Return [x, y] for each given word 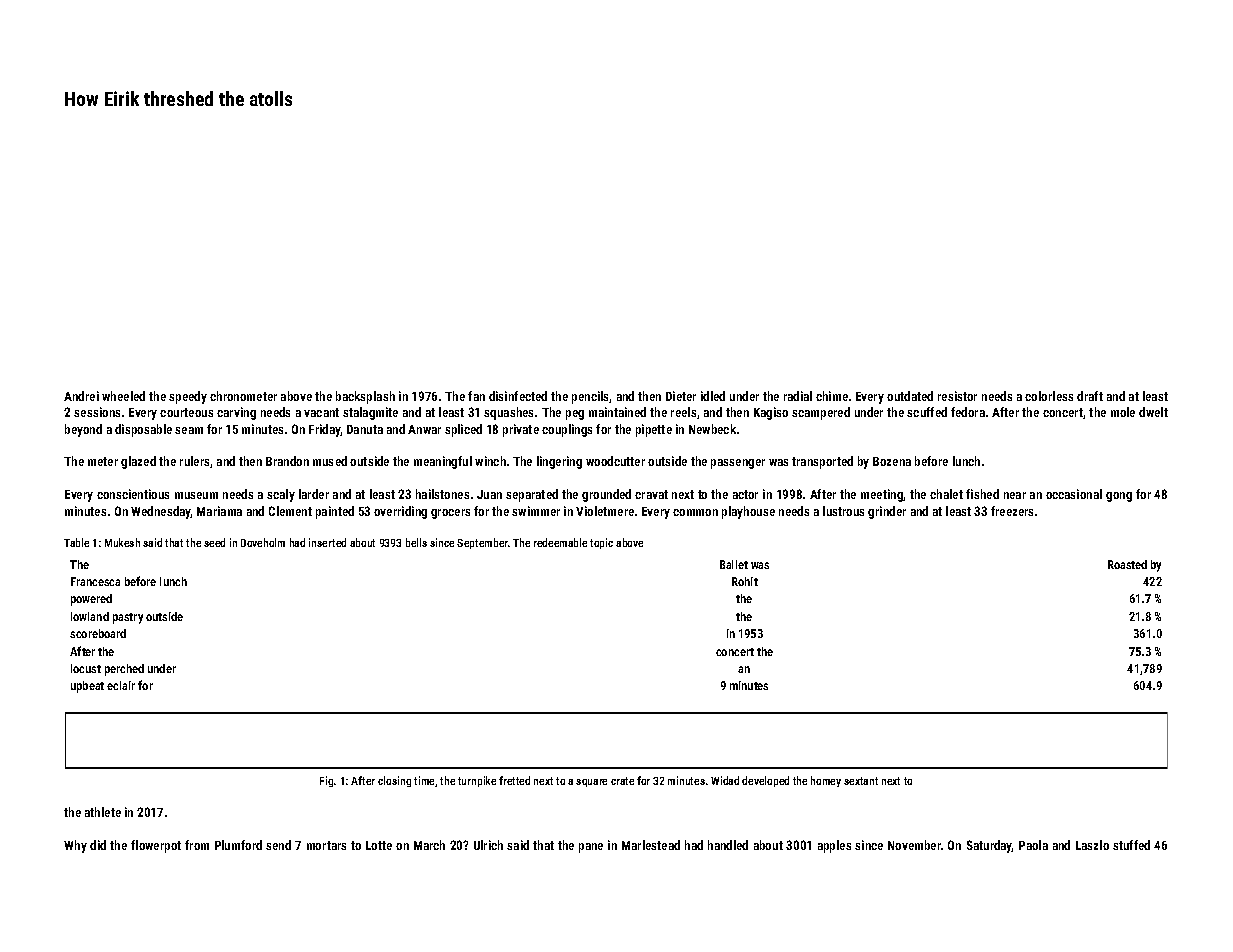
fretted [514, 780]
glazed [138, 462]
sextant [861, 781]
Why [75, 846]
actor [745, 494]
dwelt [1153, 412]
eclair [121, 685]
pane [591, 848]
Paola [1033, 845]
